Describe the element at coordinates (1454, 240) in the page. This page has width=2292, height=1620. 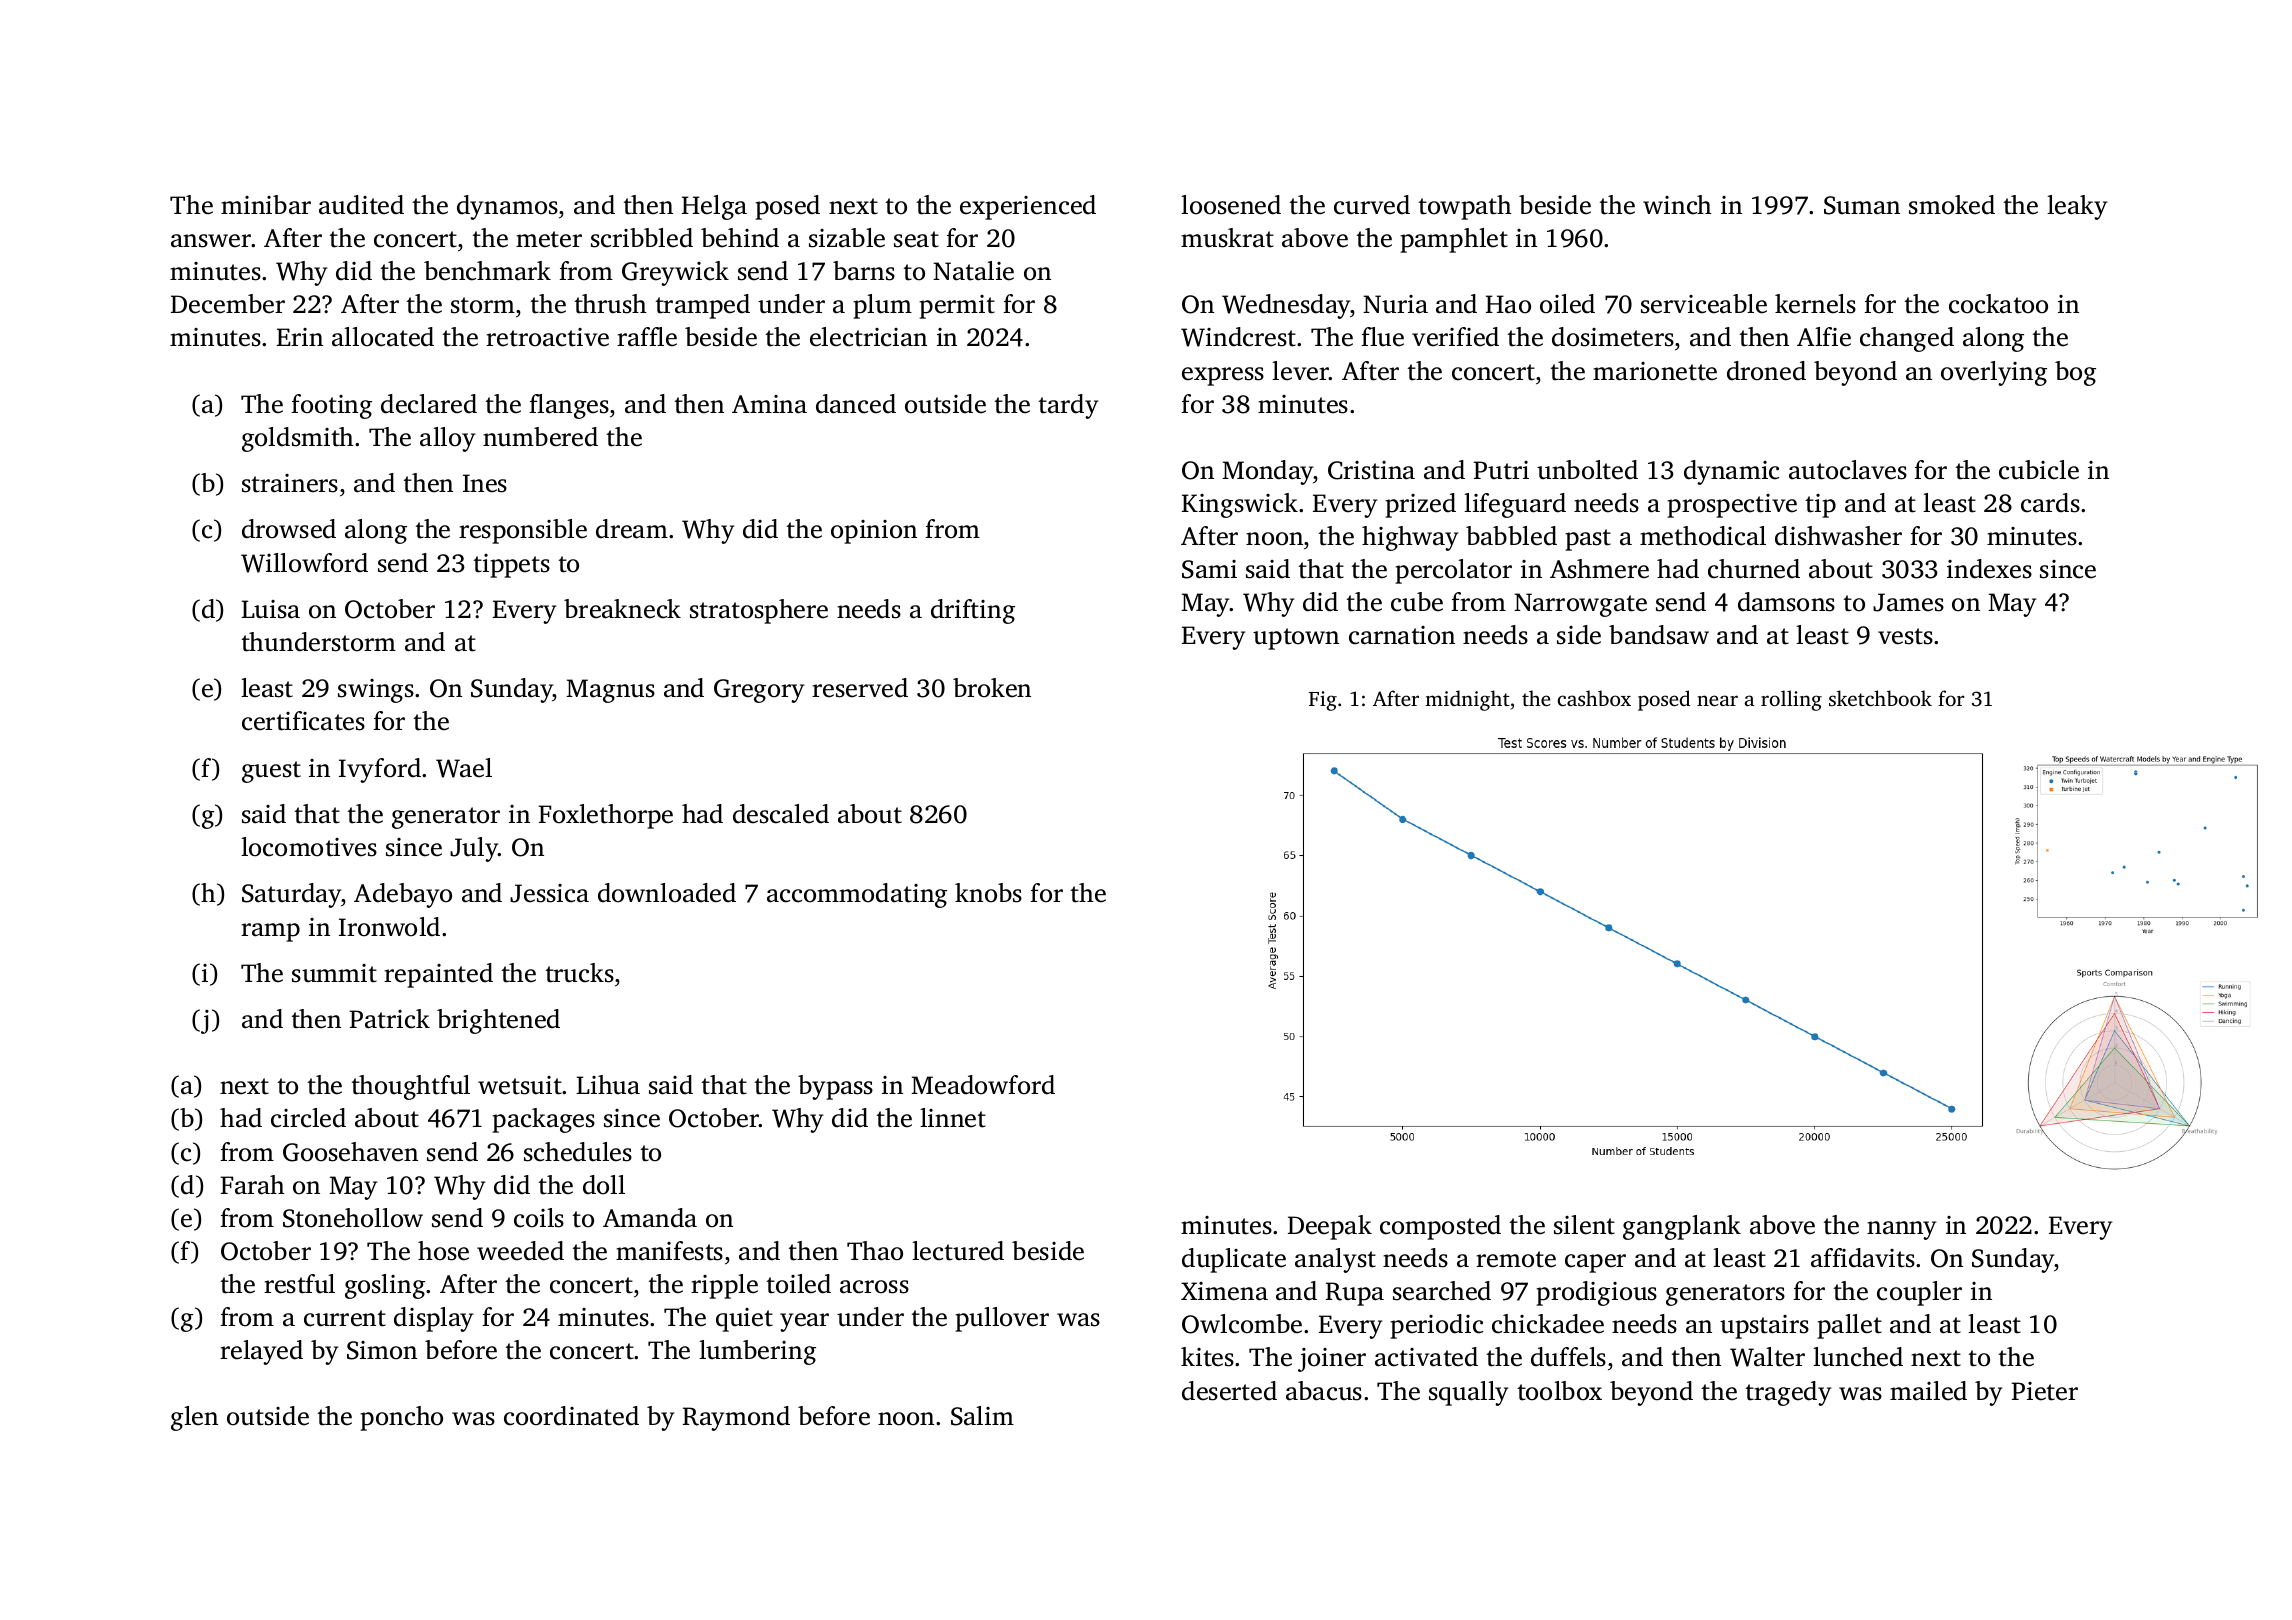
I see `pamphlet` at that location.
